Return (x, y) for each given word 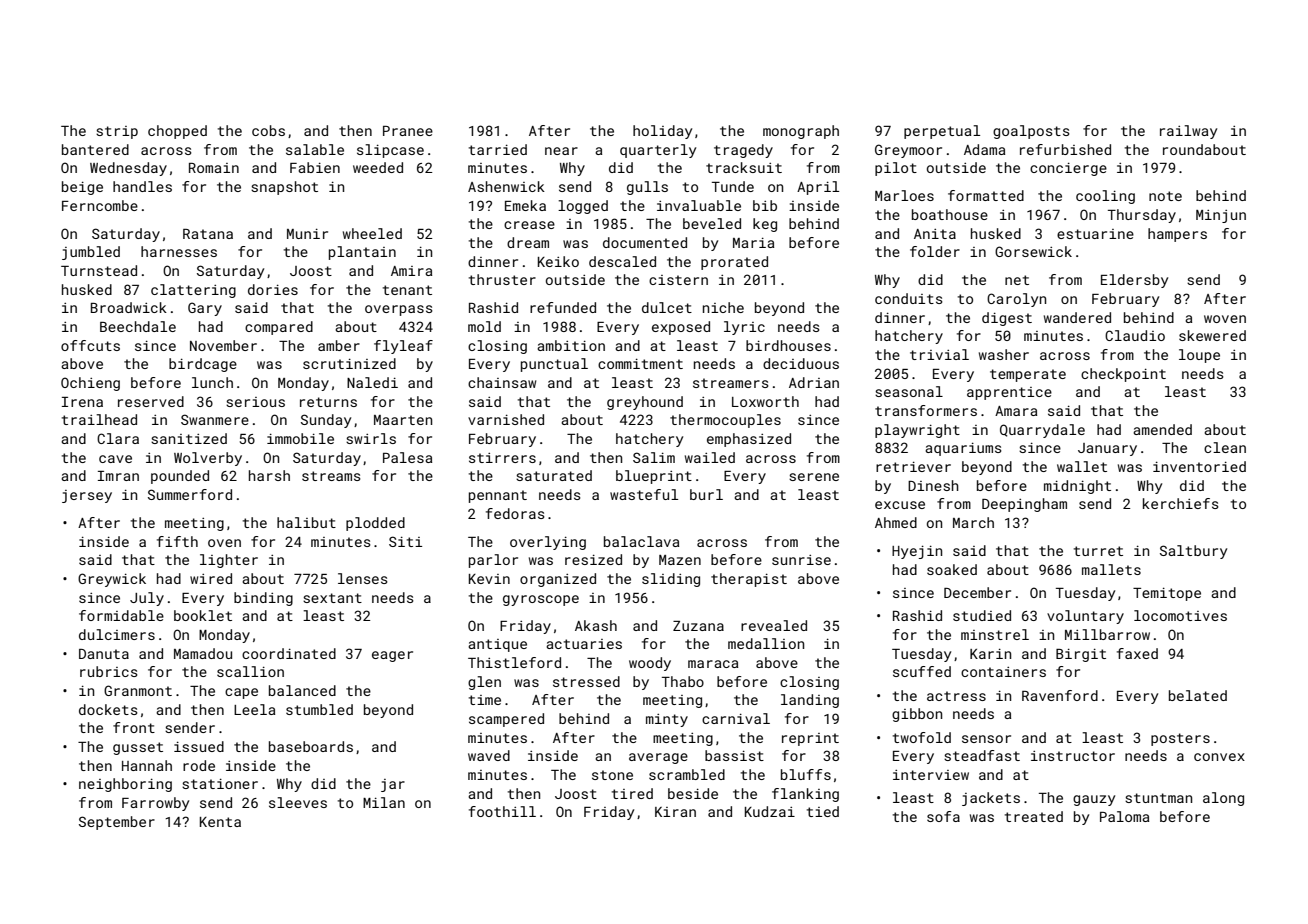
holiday (662, 132)
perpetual (942, 132)
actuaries (584, 644)
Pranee (408, 131)
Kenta (220, 822)
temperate (1028, 375)
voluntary (1085, 617)
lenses (363, 578)
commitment (640, 363)
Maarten (403, 420)
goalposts (1031, 132)
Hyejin (917, 552)
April (818, 188)
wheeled (372, 233)
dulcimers (117, 634)
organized (558, 580)
